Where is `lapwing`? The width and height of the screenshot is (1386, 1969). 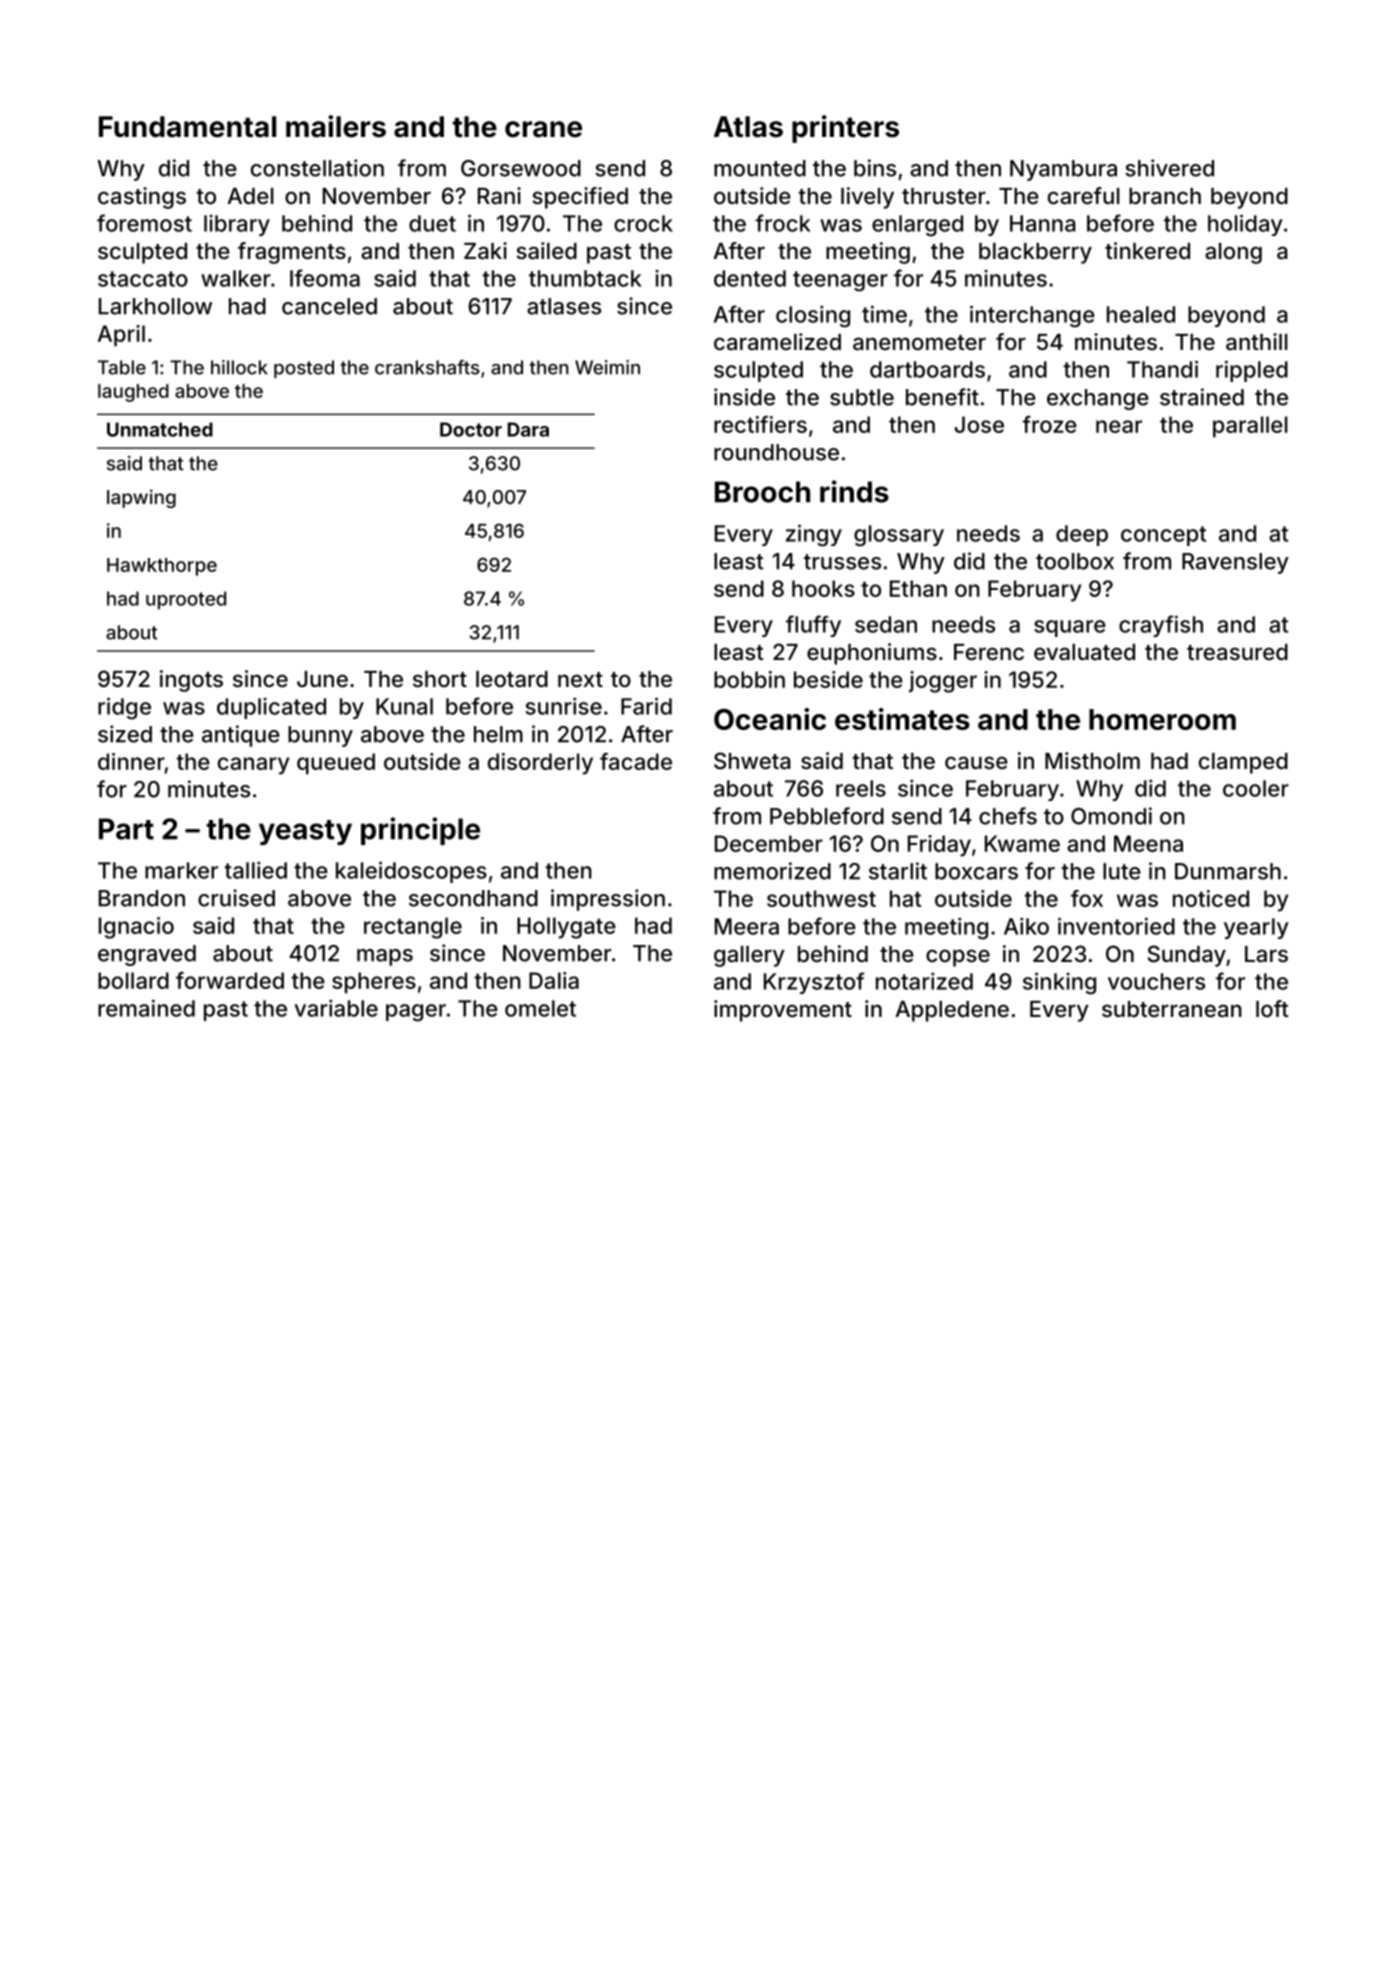
lapwing is located at coordinates (141, 498).
